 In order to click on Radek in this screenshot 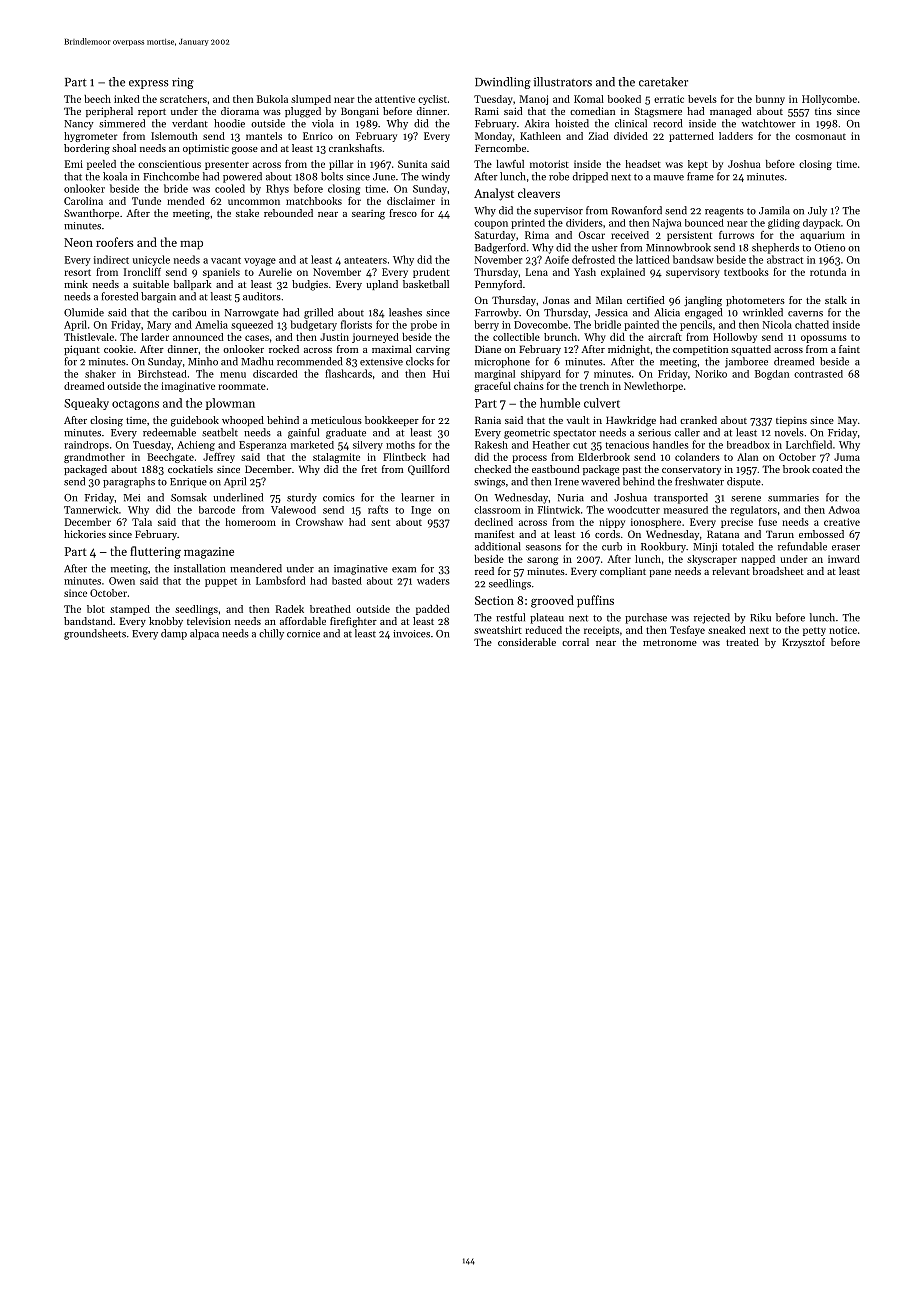, I will do `click(290, 609)`.
